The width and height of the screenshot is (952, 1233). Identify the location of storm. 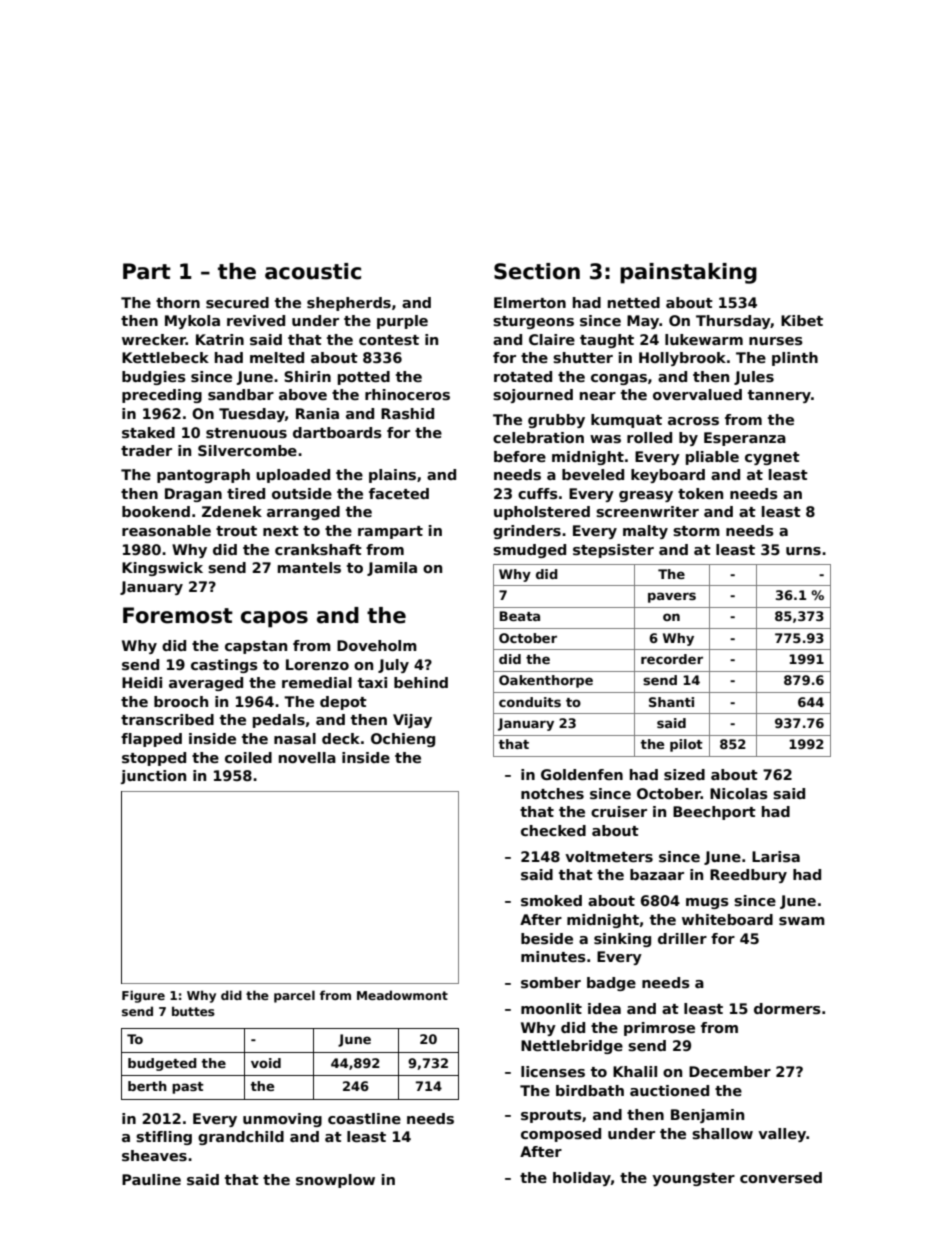
(696, 531).
